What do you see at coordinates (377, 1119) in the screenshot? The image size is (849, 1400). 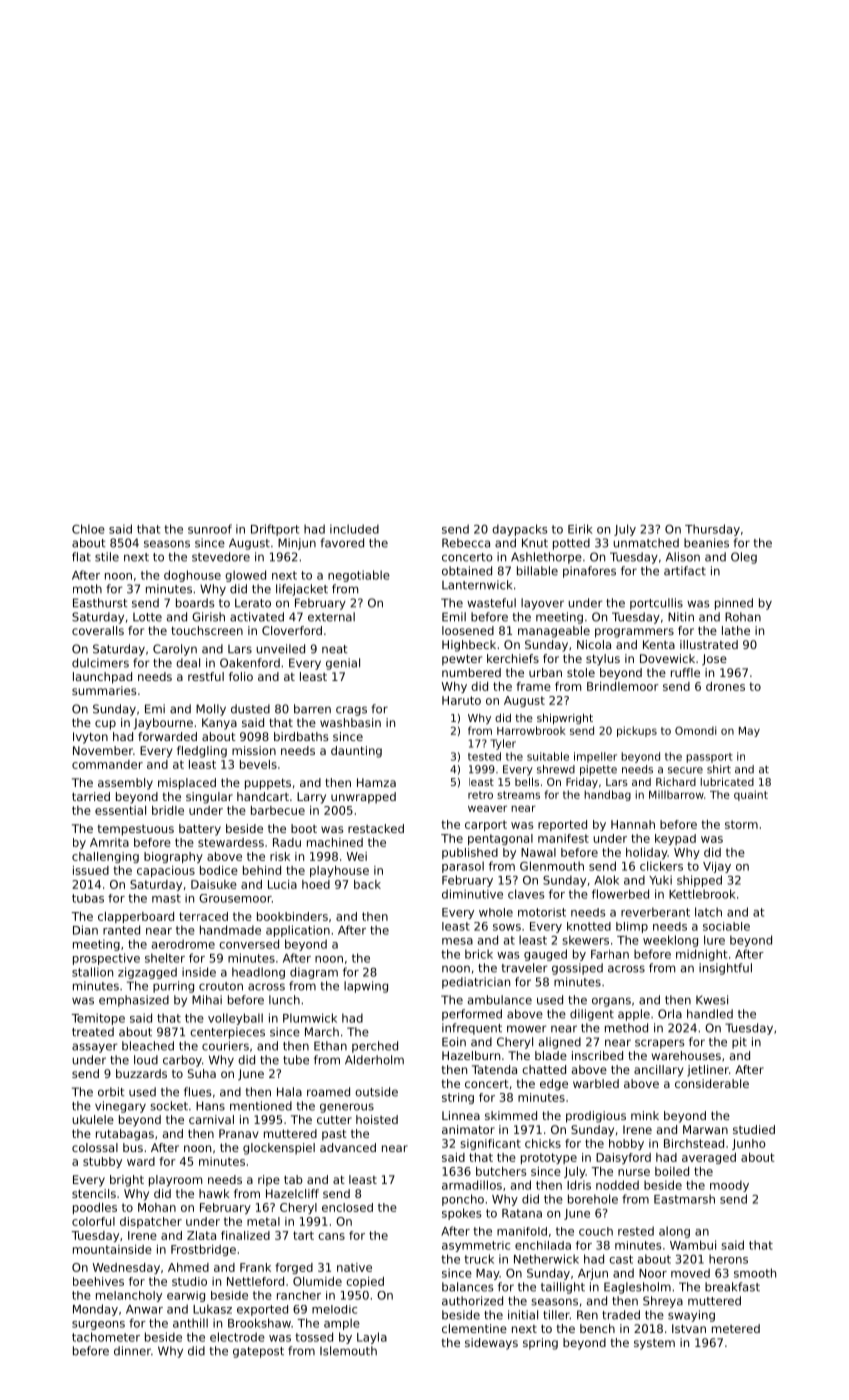 I see `hoisted` at bounding box center [377, 1119].
